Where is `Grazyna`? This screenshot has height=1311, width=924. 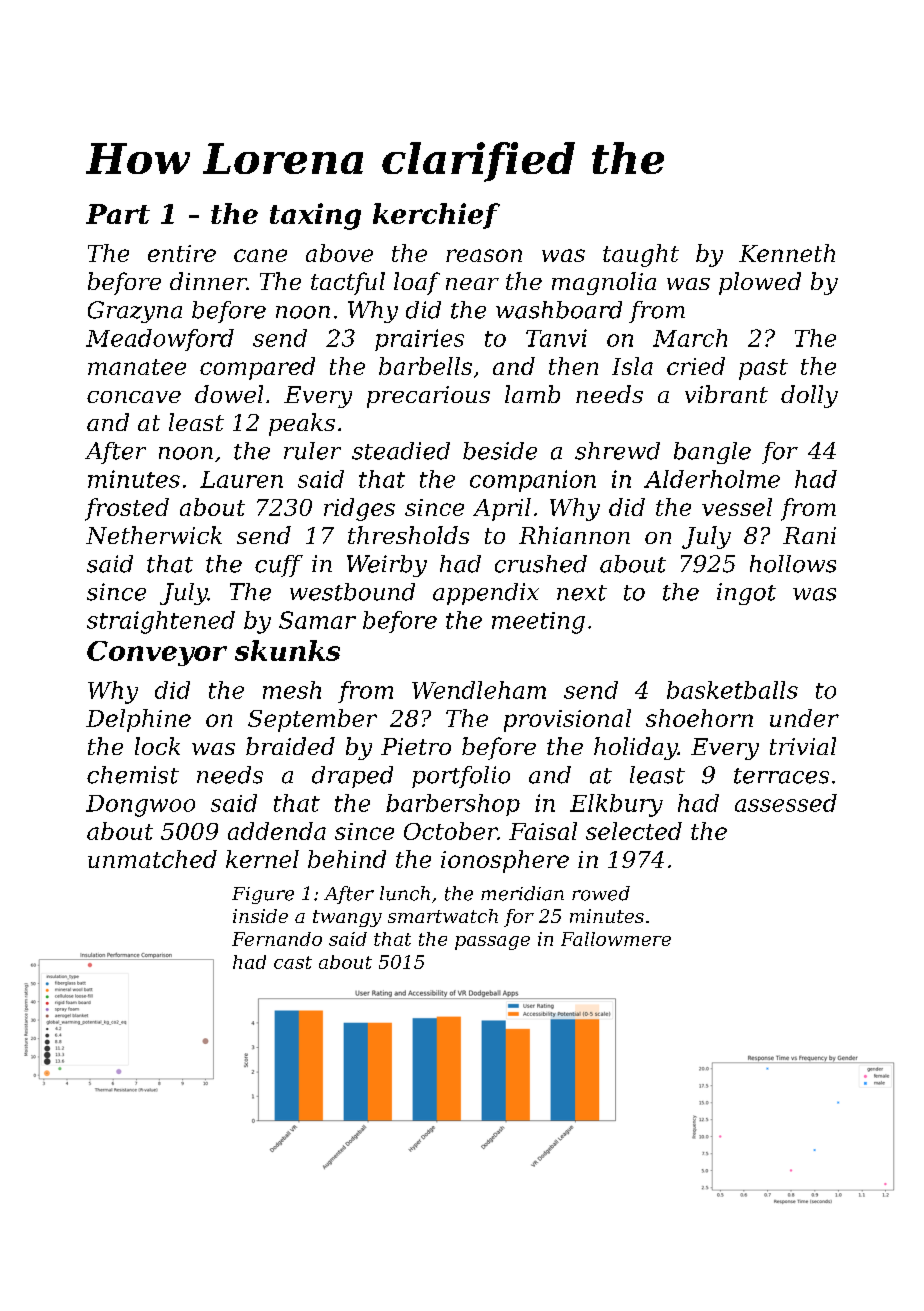 Grazyna is located at coordinates (135, 312).
